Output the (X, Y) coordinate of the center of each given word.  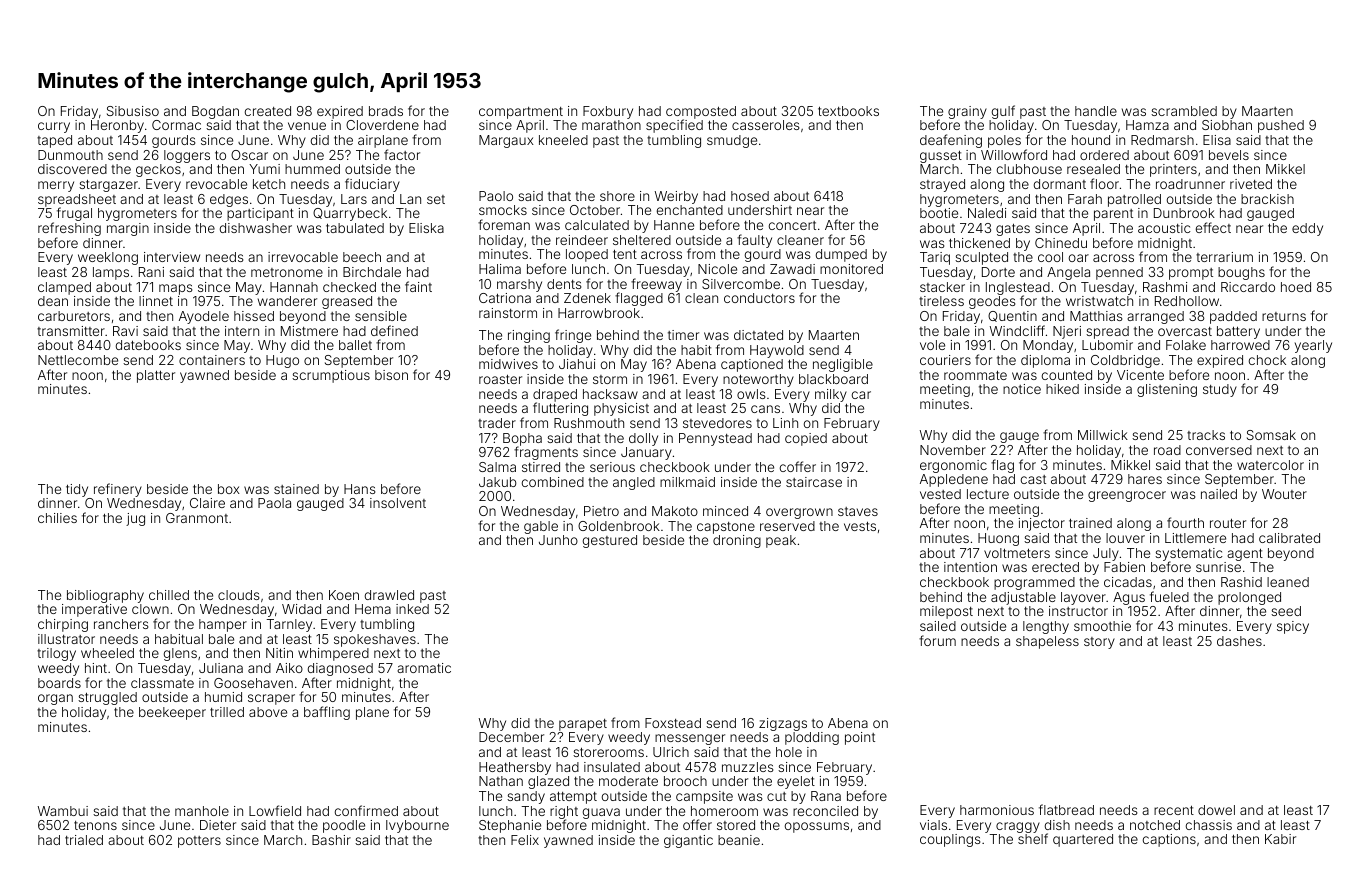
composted (701, 113)
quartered (1083, 840)
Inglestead (1018, 289)
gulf (1003, 112)
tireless (941, 301)
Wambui (63, 811)
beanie (739, 840)
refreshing (69, 229)
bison (391, 375)
